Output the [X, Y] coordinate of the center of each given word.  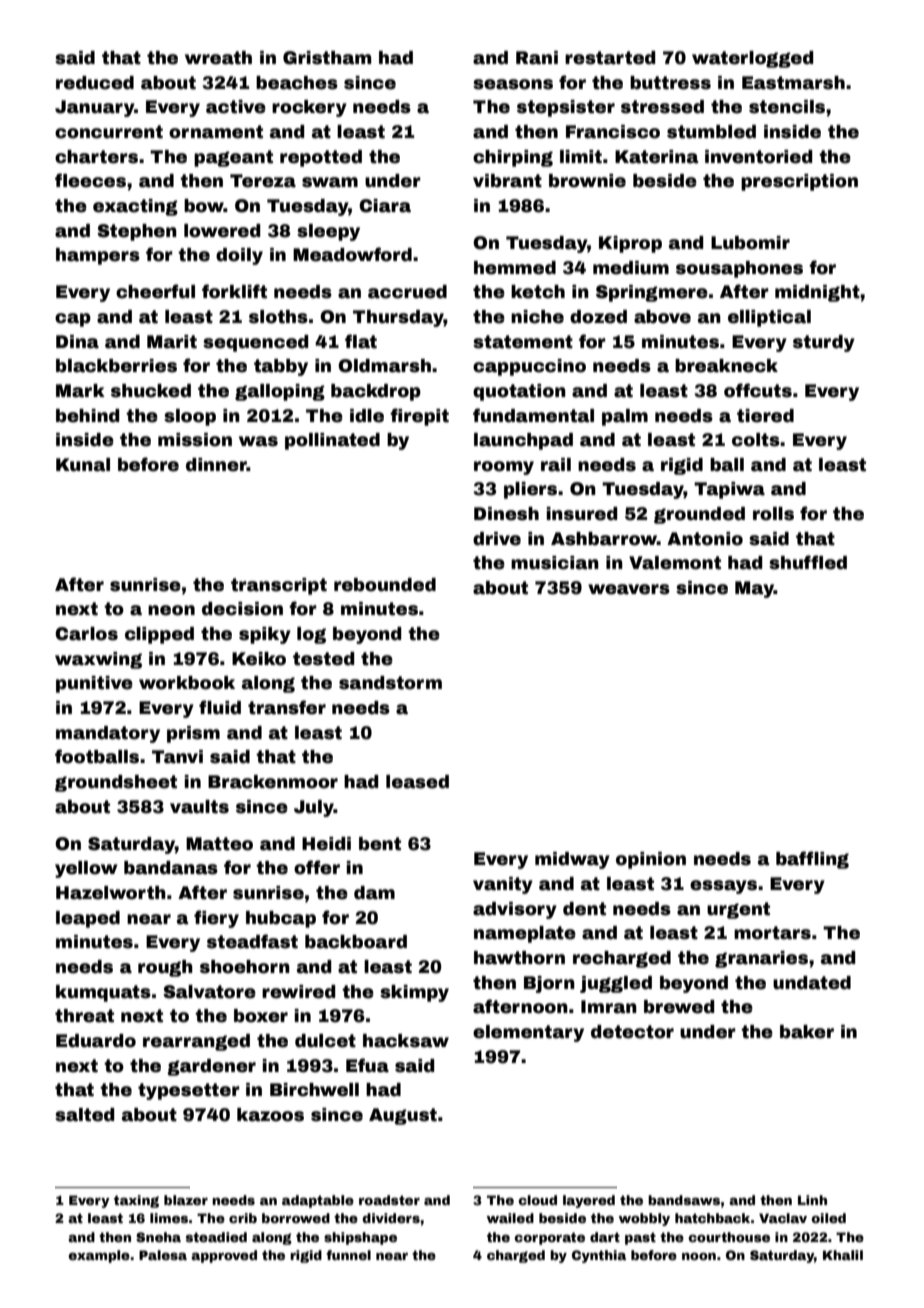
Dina [77, 342]
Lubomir [750, 243]
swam [330, 182]
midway [572, 860]
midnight [817, 293]
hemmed [515, 268]
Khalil [843, 1255]
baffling [812, 860]
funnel [348, 1255]
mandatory [108, 734]
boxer [261, 1016]
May [754, 589]
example [99, 1256]
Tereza [263, 181]
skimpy [414, 993]
